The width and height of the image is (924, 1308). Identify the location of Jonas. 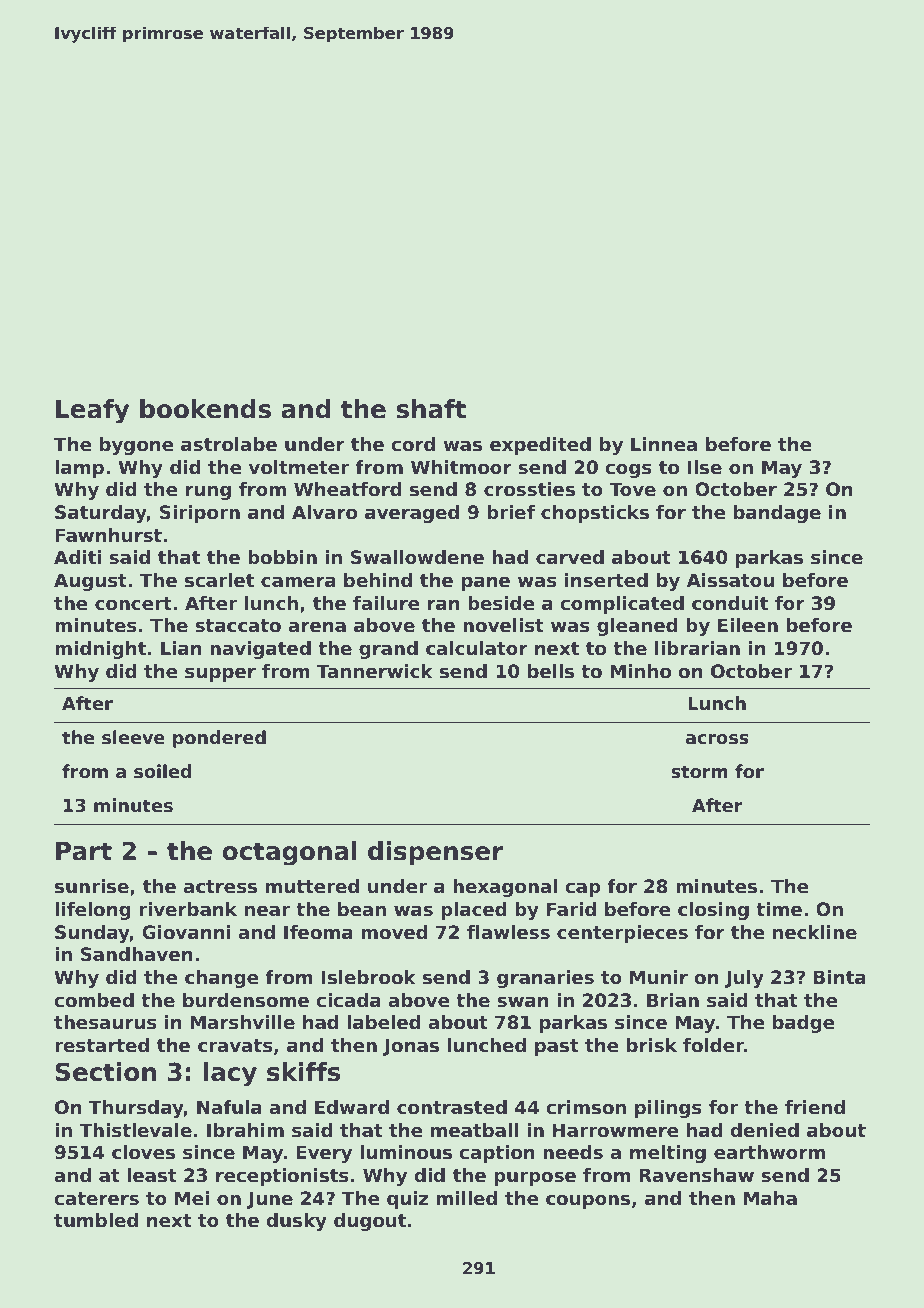
(411, 1047).
